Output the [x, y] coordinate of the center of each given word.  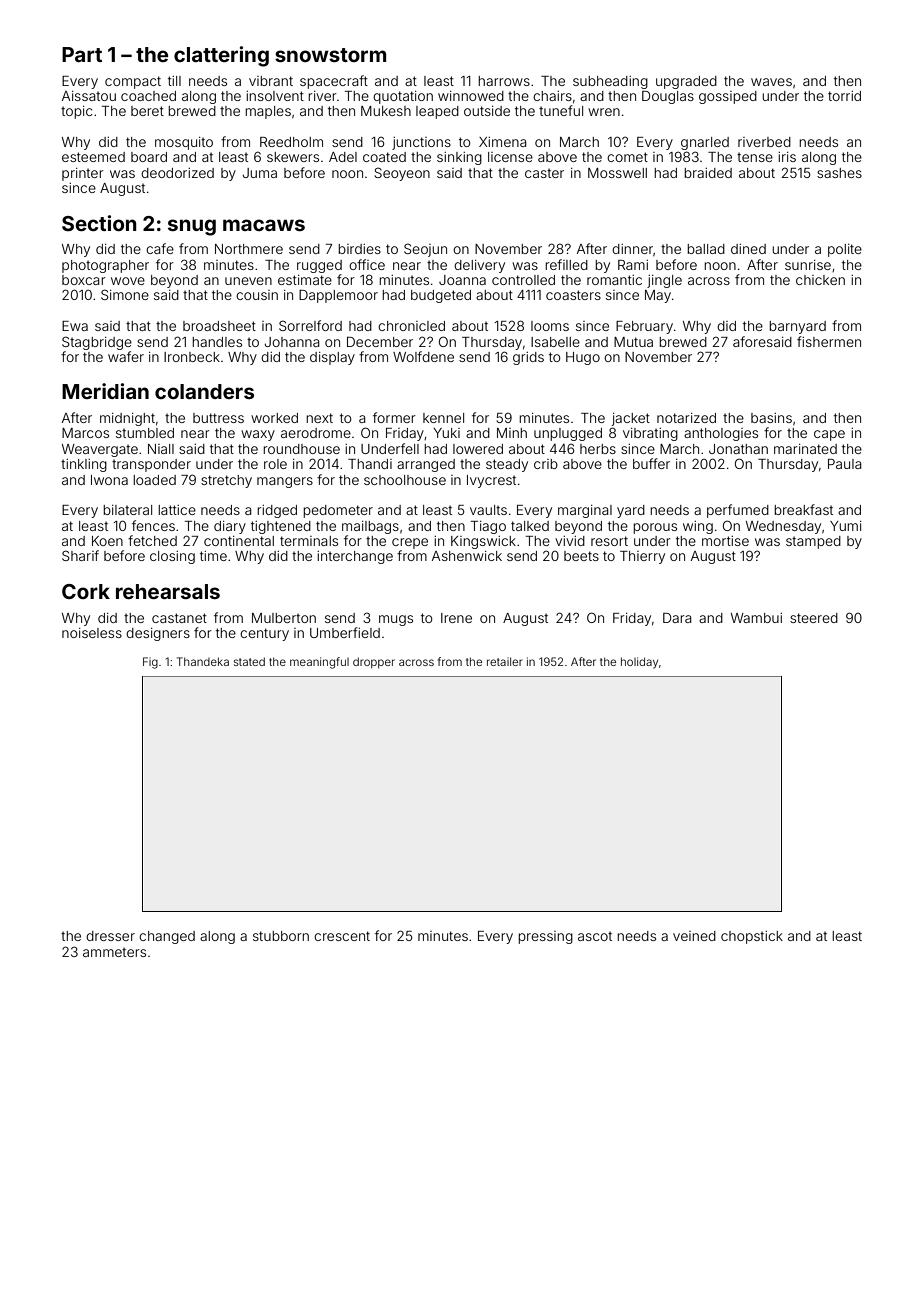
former [394, 417]
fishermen [829, 341]
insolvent [275, 96]
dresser [110, 936]
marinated [805, 449]
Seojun [425, 250]
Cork [86, 591]
